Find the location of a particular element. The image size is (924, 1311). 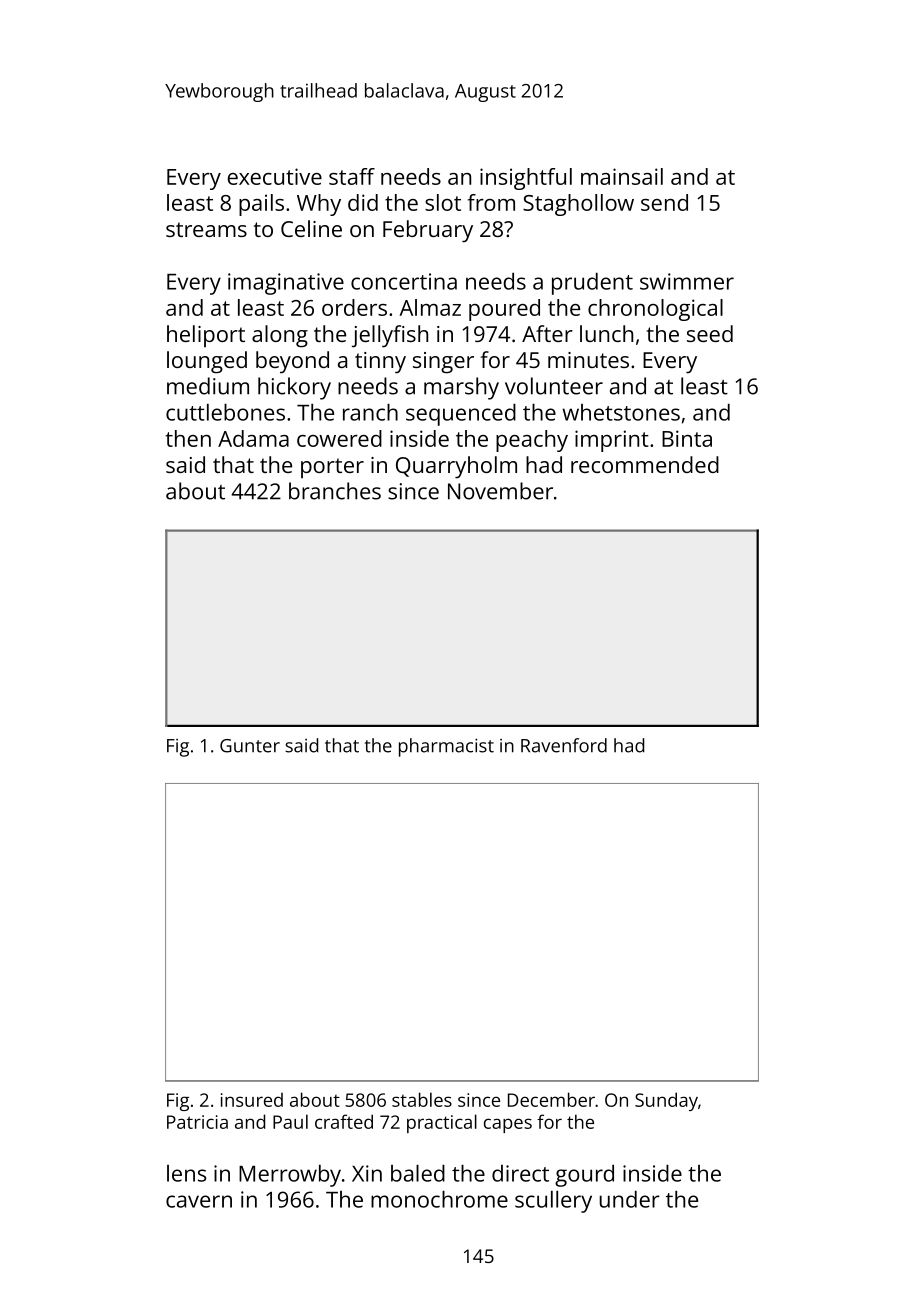

insightful is located at coordinates (526, 179).
